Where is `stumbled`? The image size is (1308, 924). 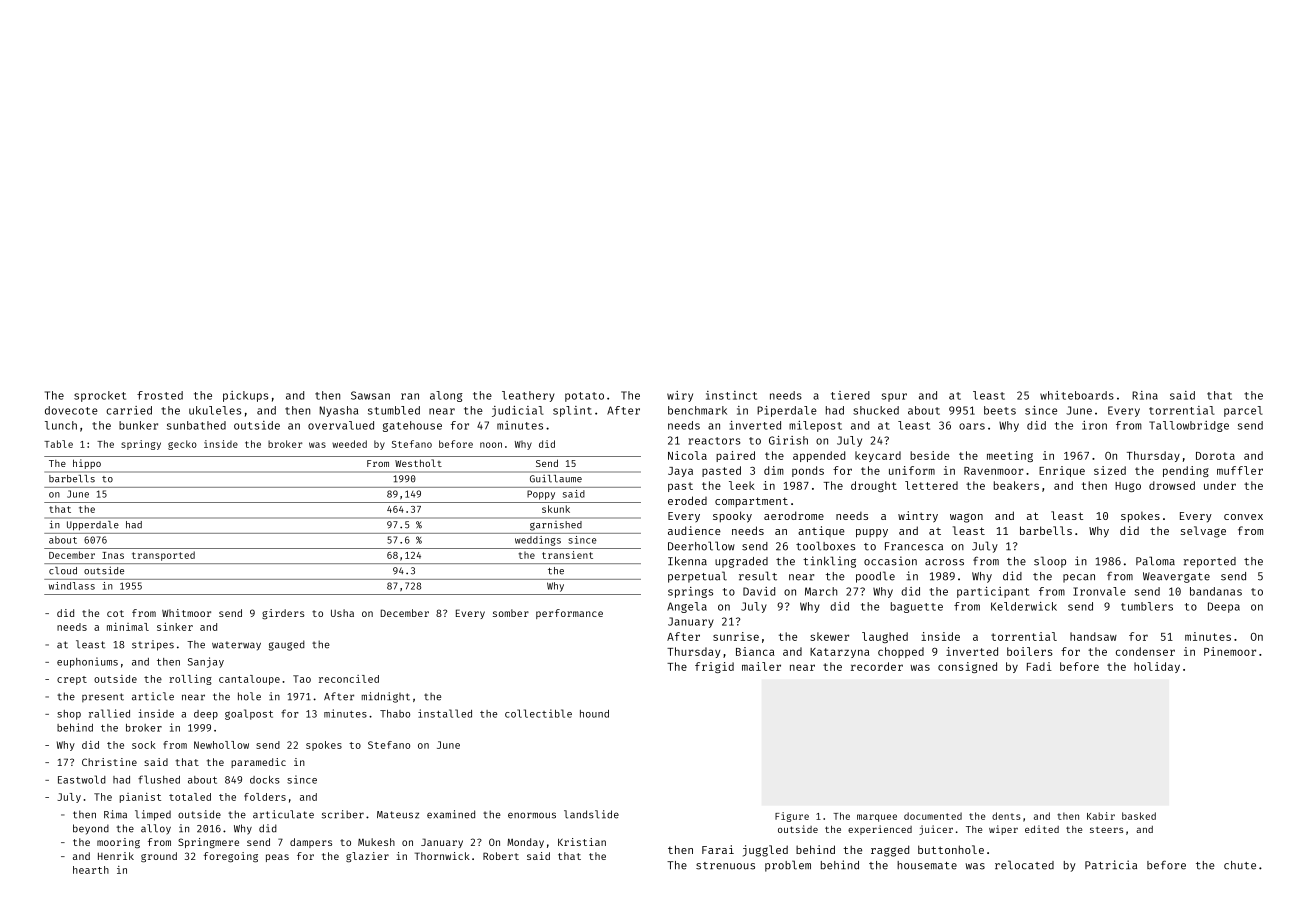 stumbled is located at coordinates (394, 410).
